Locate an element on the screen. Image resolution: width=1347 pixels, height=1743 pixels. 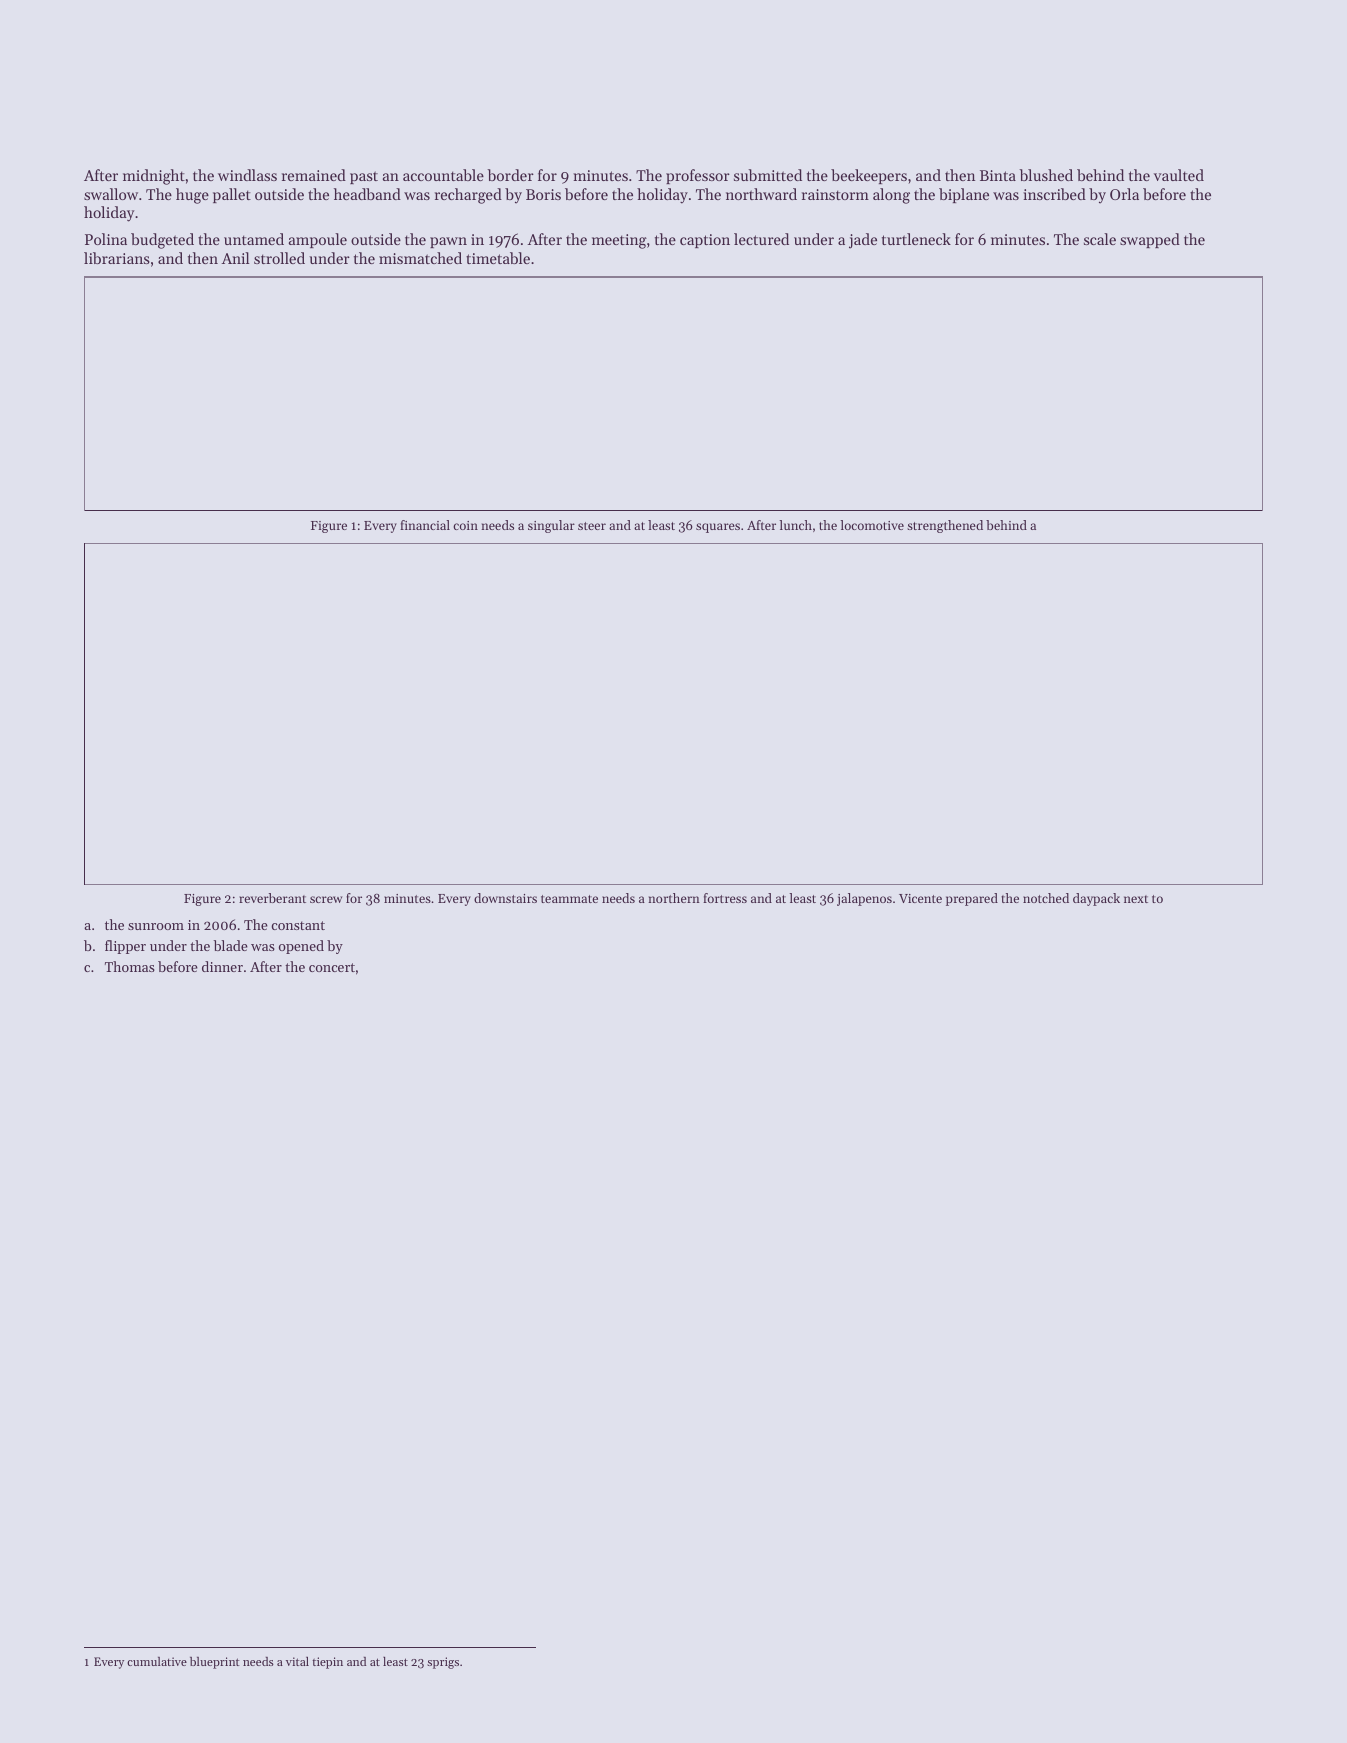
Thomas is located at coordinates (130, 966).
